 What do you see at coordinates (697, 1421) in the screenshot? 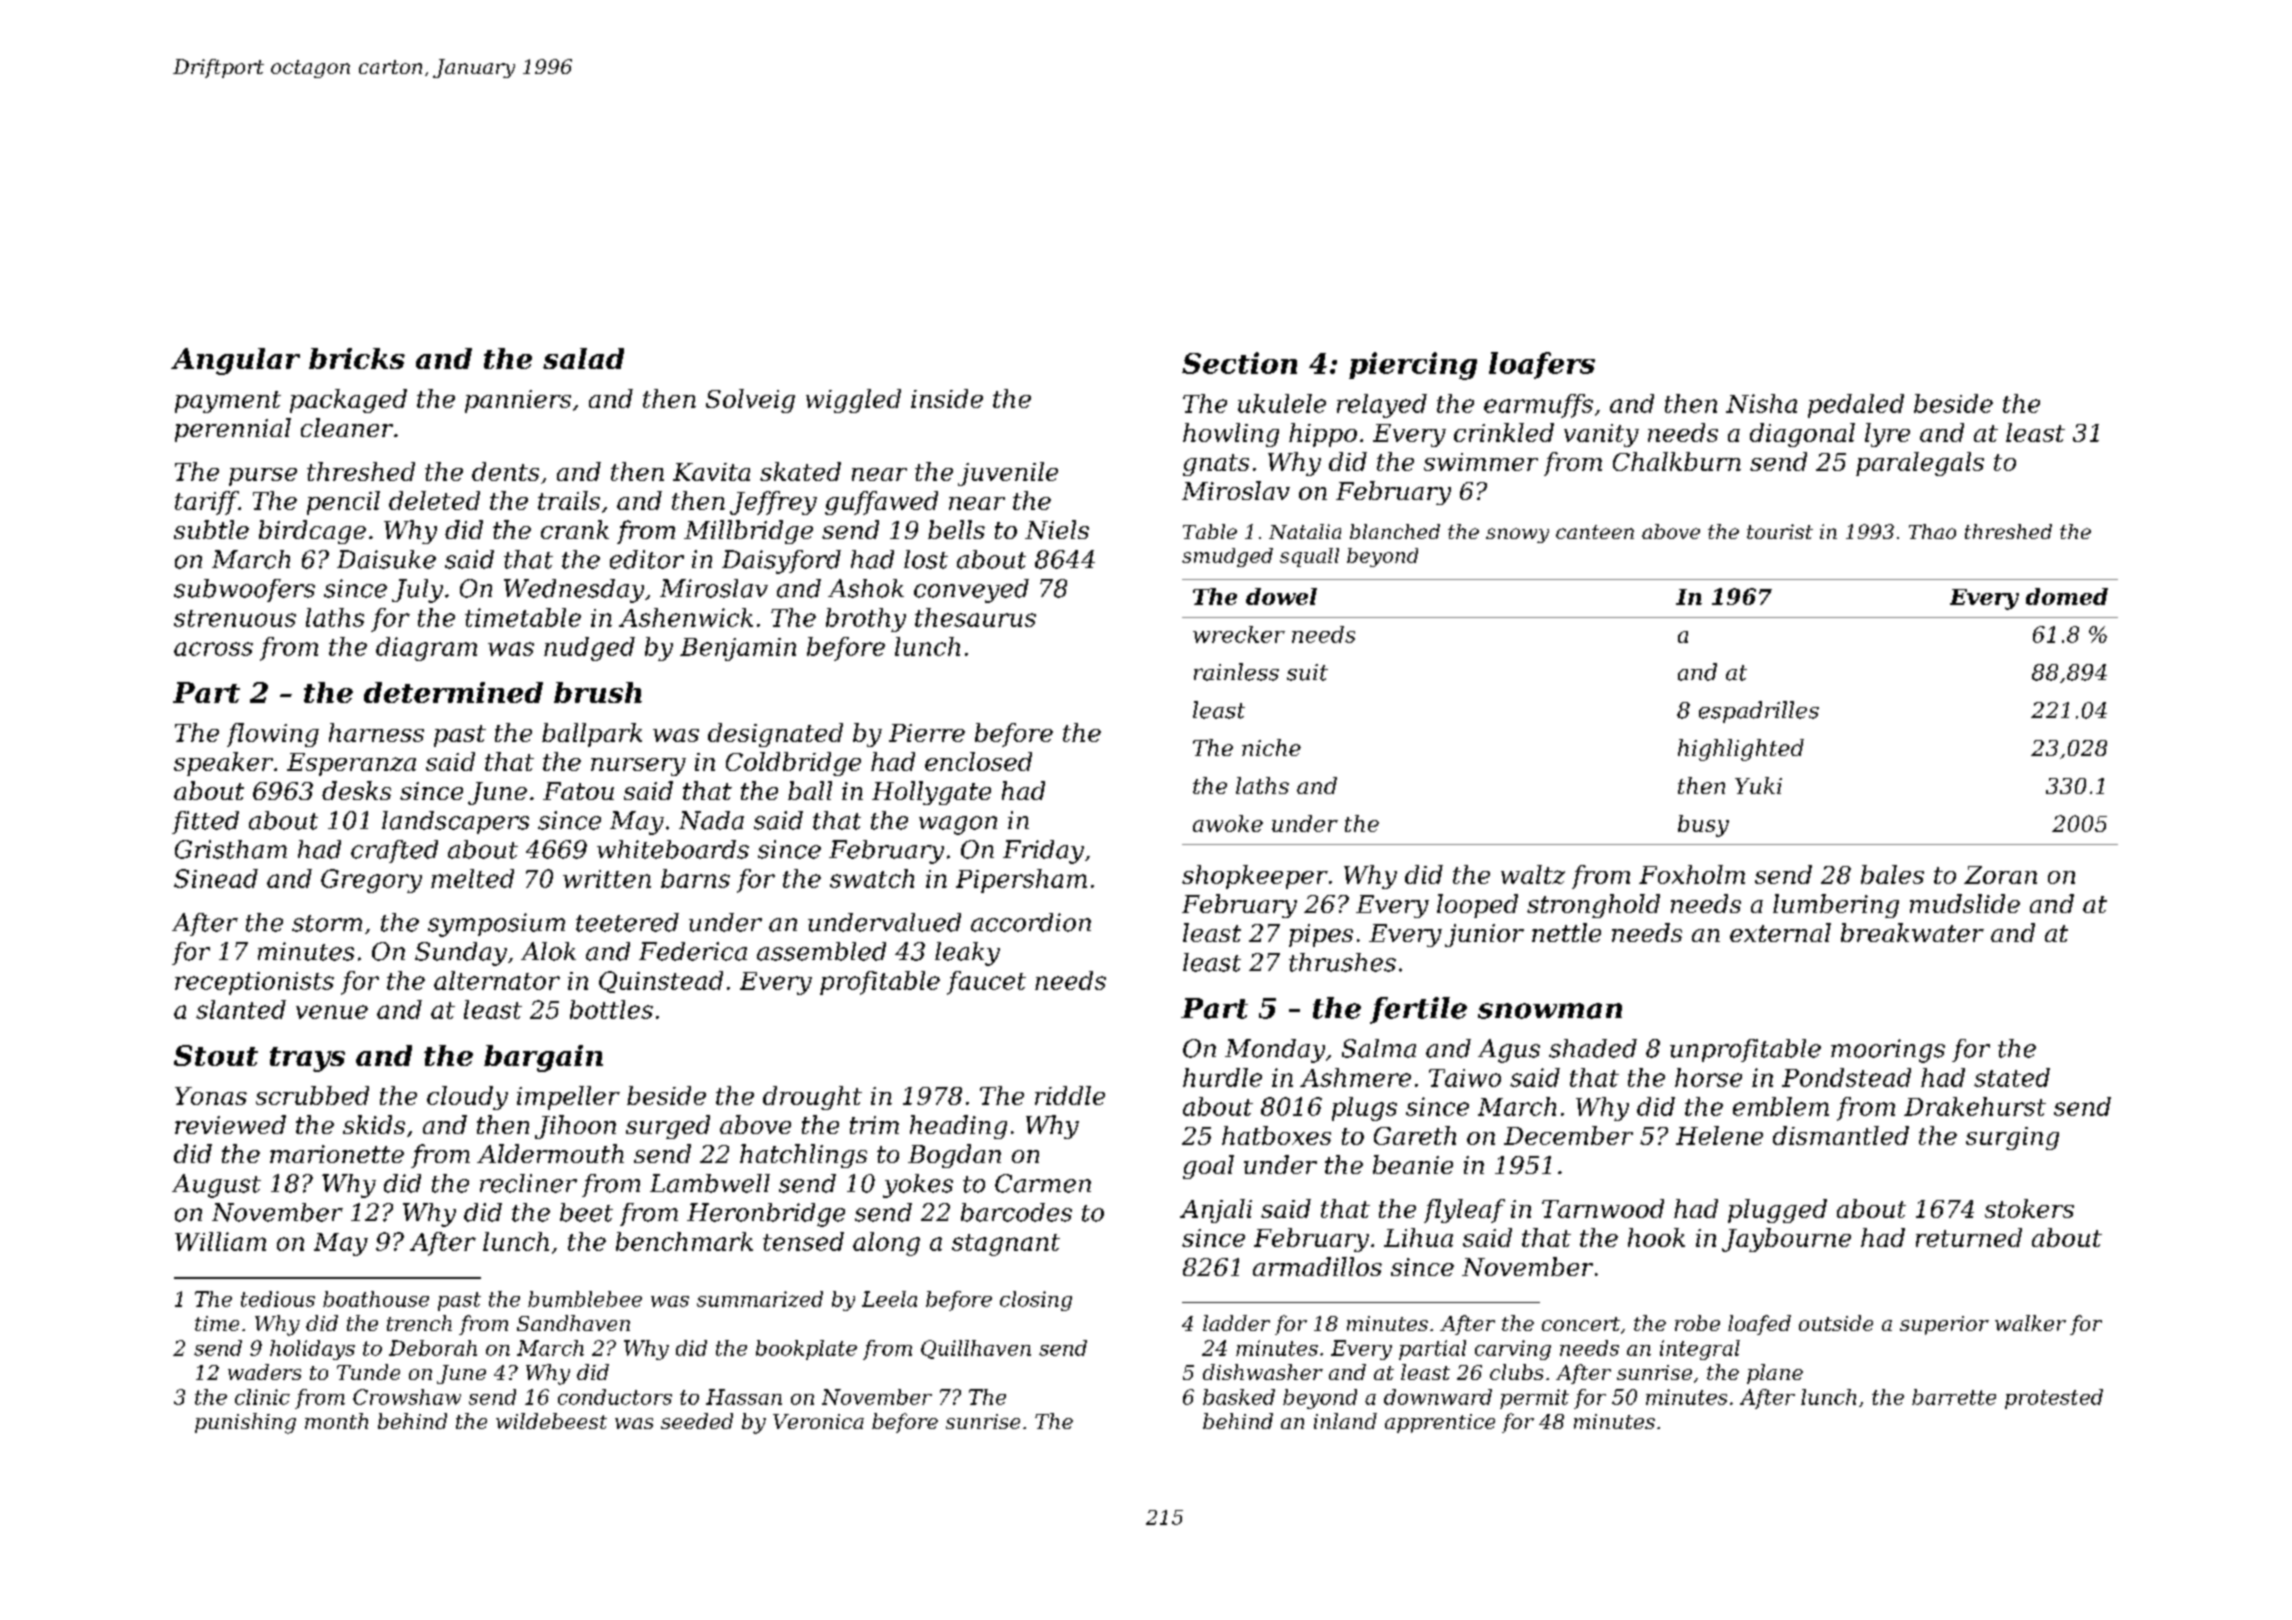
I see `seeded` at bounding box center [697, 1421].
